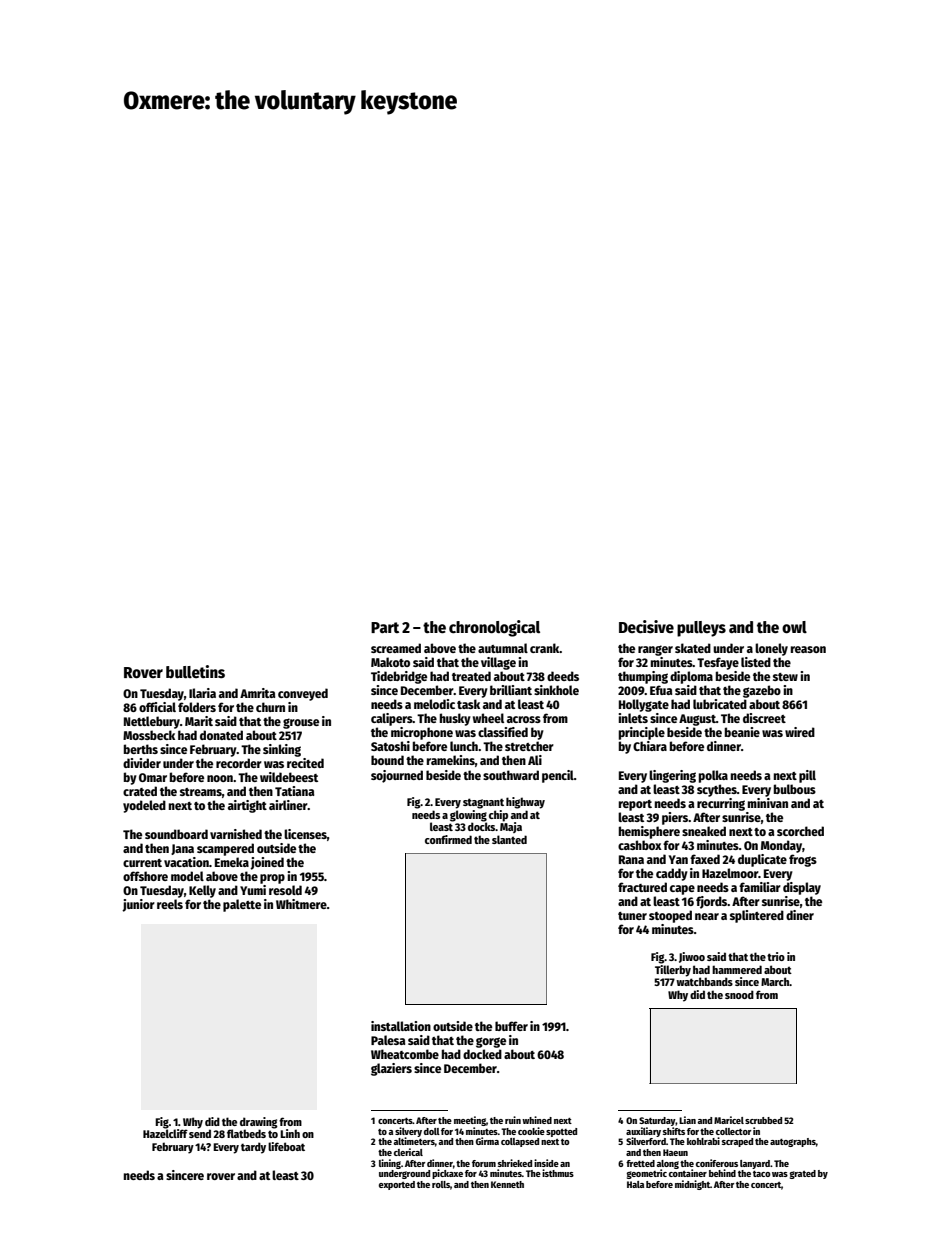 This image has width=952, height=1233. Describe the element at coordinates (448, 839) in the image. I see `confirmed` at that location.
